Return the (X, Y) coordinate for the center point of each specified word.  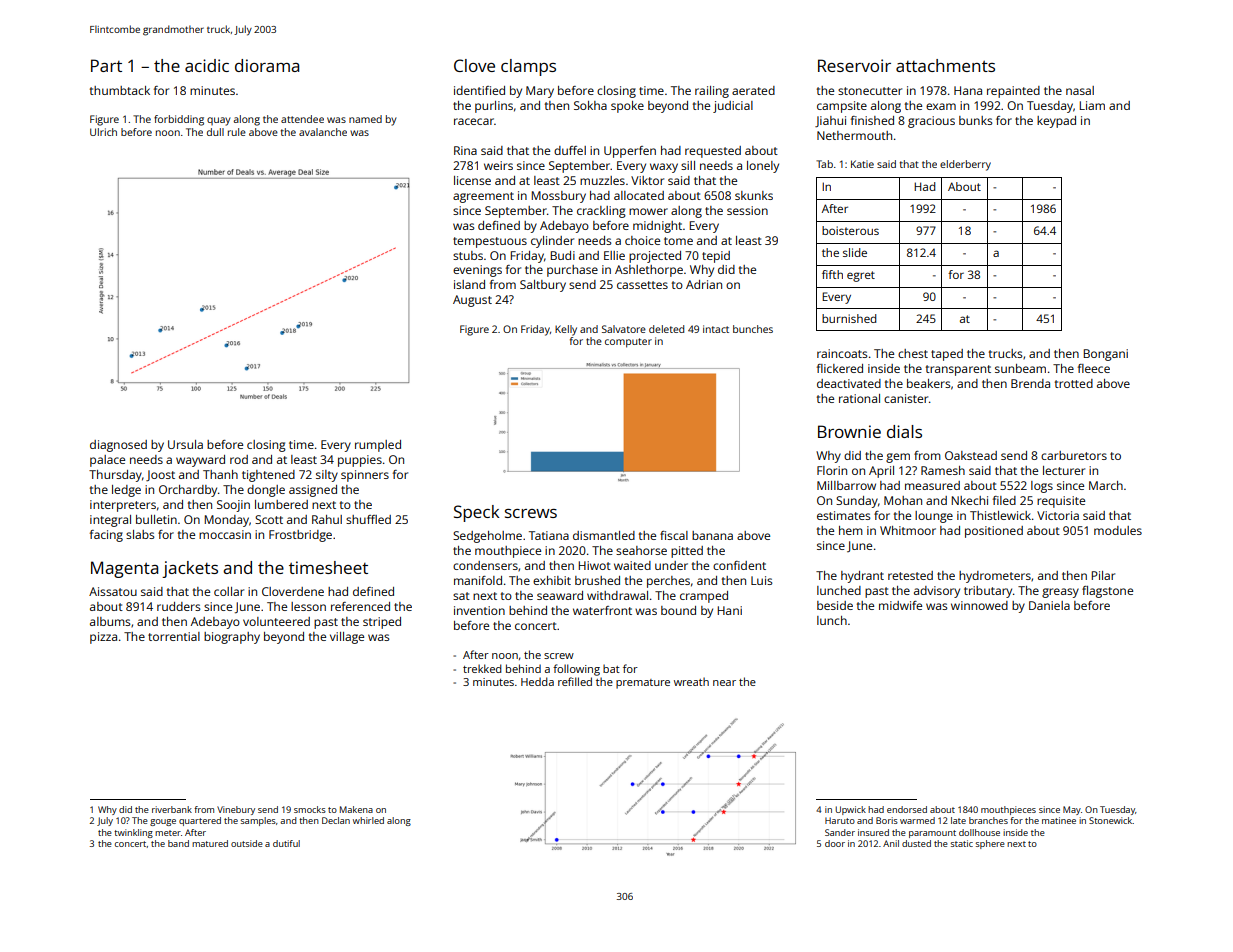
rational (859, 398)
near (724, 683)
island (469, 284)
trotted (1074, 383)
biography (232, 638)
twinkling (133, 833)
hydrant (862, 577)
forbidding (179, 120)
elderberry (965, 165)
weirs (498, 165)
